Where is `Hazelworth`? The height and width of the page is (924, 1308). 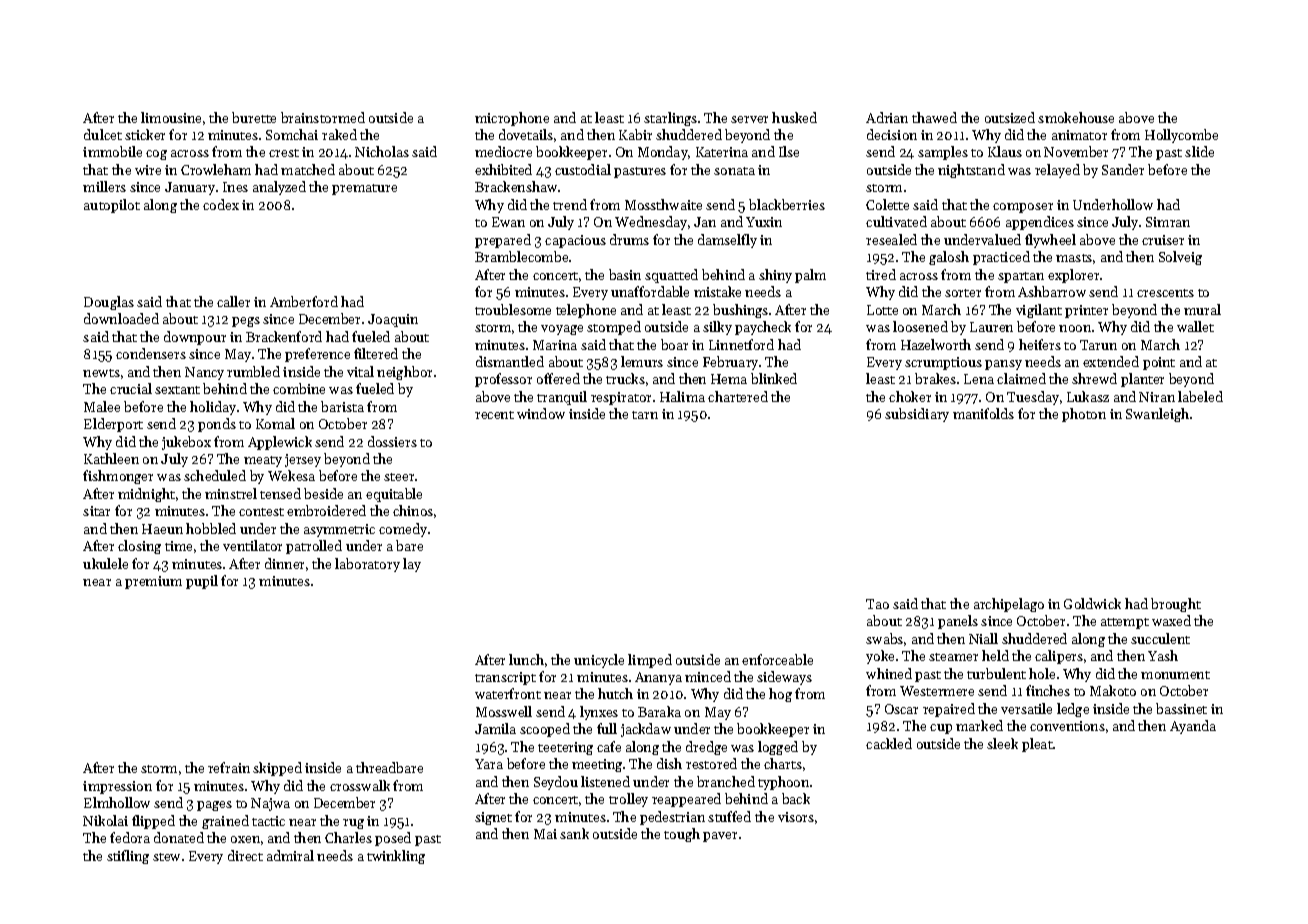 Hazelworth is located at coordinates (936, 344).
